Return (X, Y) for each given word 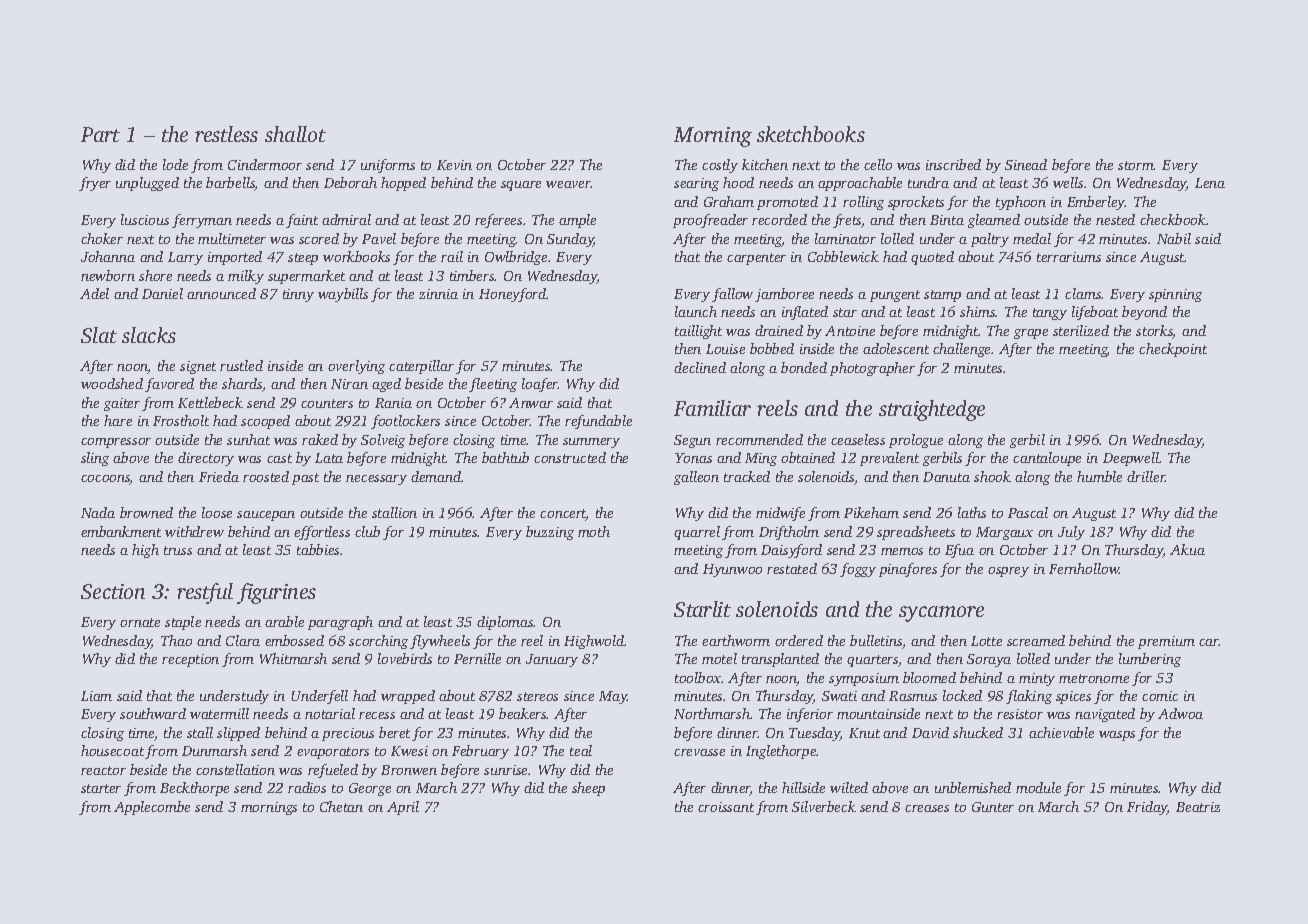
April (403, 808)
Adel (94, 293)
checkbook (1173, 219)
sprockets (916, 203)
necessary (376, 480)
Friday (1147, 808)
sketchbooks (811, 134)
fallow (732, 295)
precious (348, 734)
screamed (1036, 640)
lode (175, 164)
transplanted (780, 660)
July (1071, 533)
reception (190, 660)
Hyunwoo (732, 570)
